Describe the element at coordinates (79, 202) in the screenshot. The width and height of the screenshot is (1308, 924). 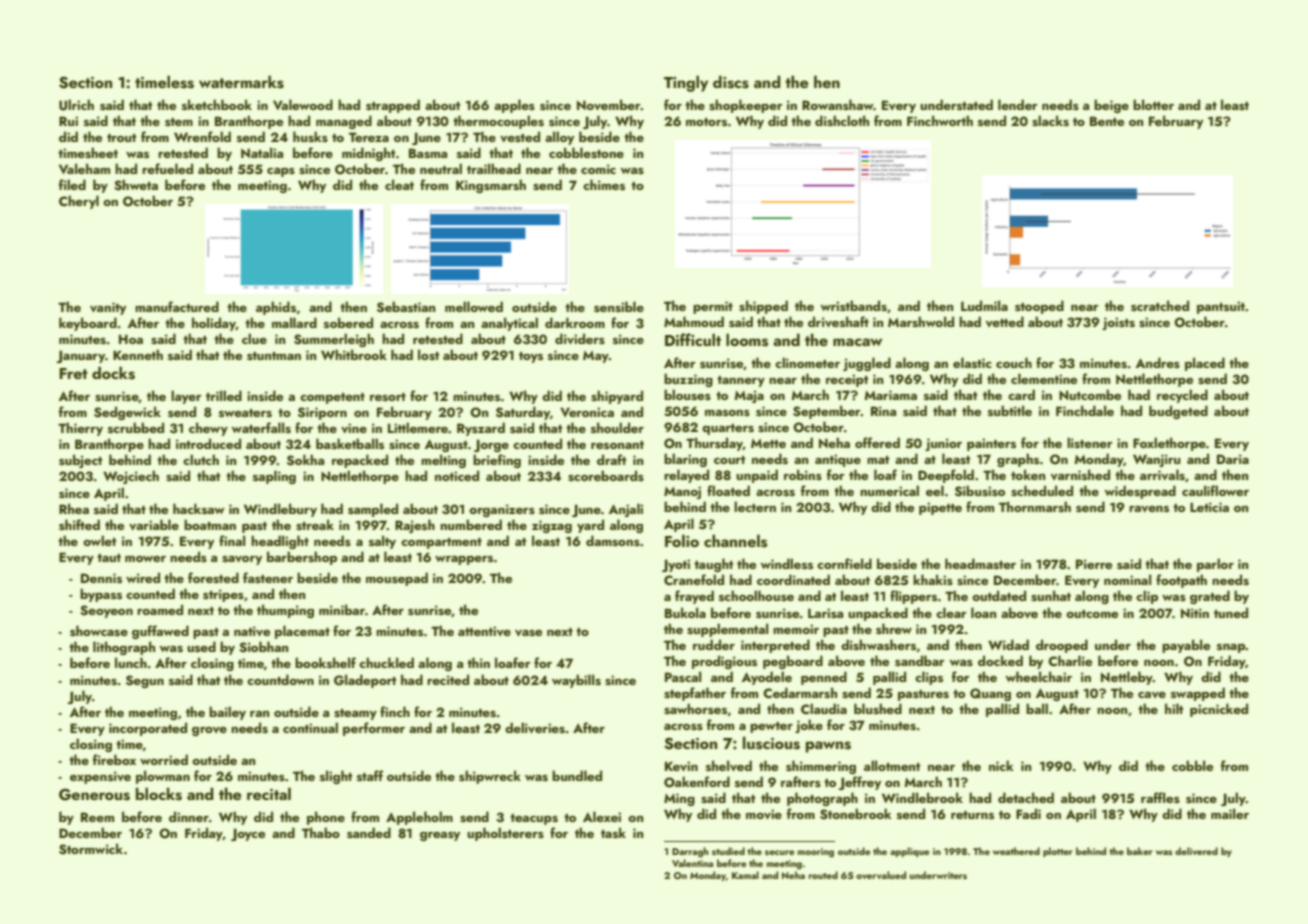
I see `Cheryl` at that location.
